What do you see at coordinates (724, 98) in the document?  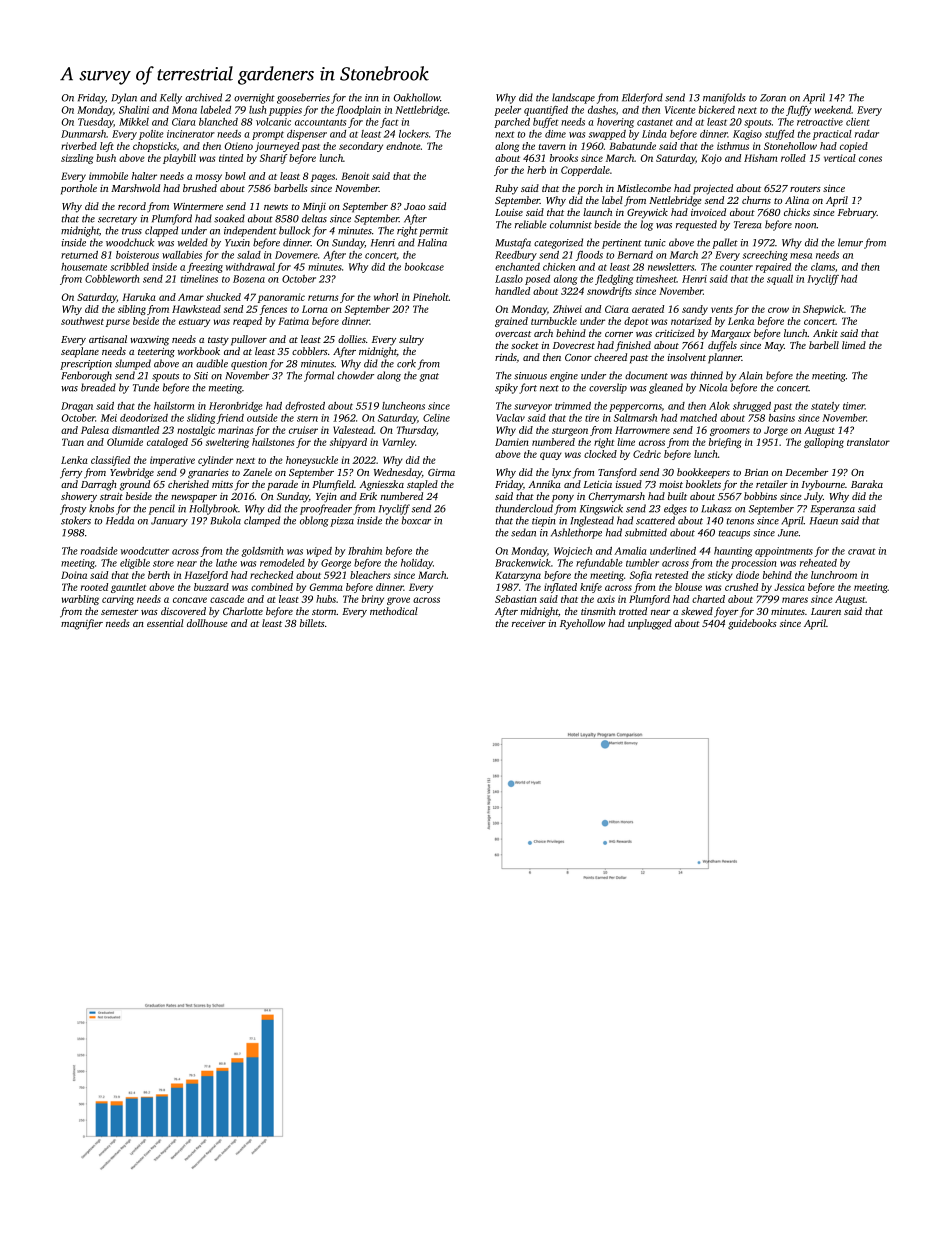 I see `manifolds` at bounding box center [724, 98].
